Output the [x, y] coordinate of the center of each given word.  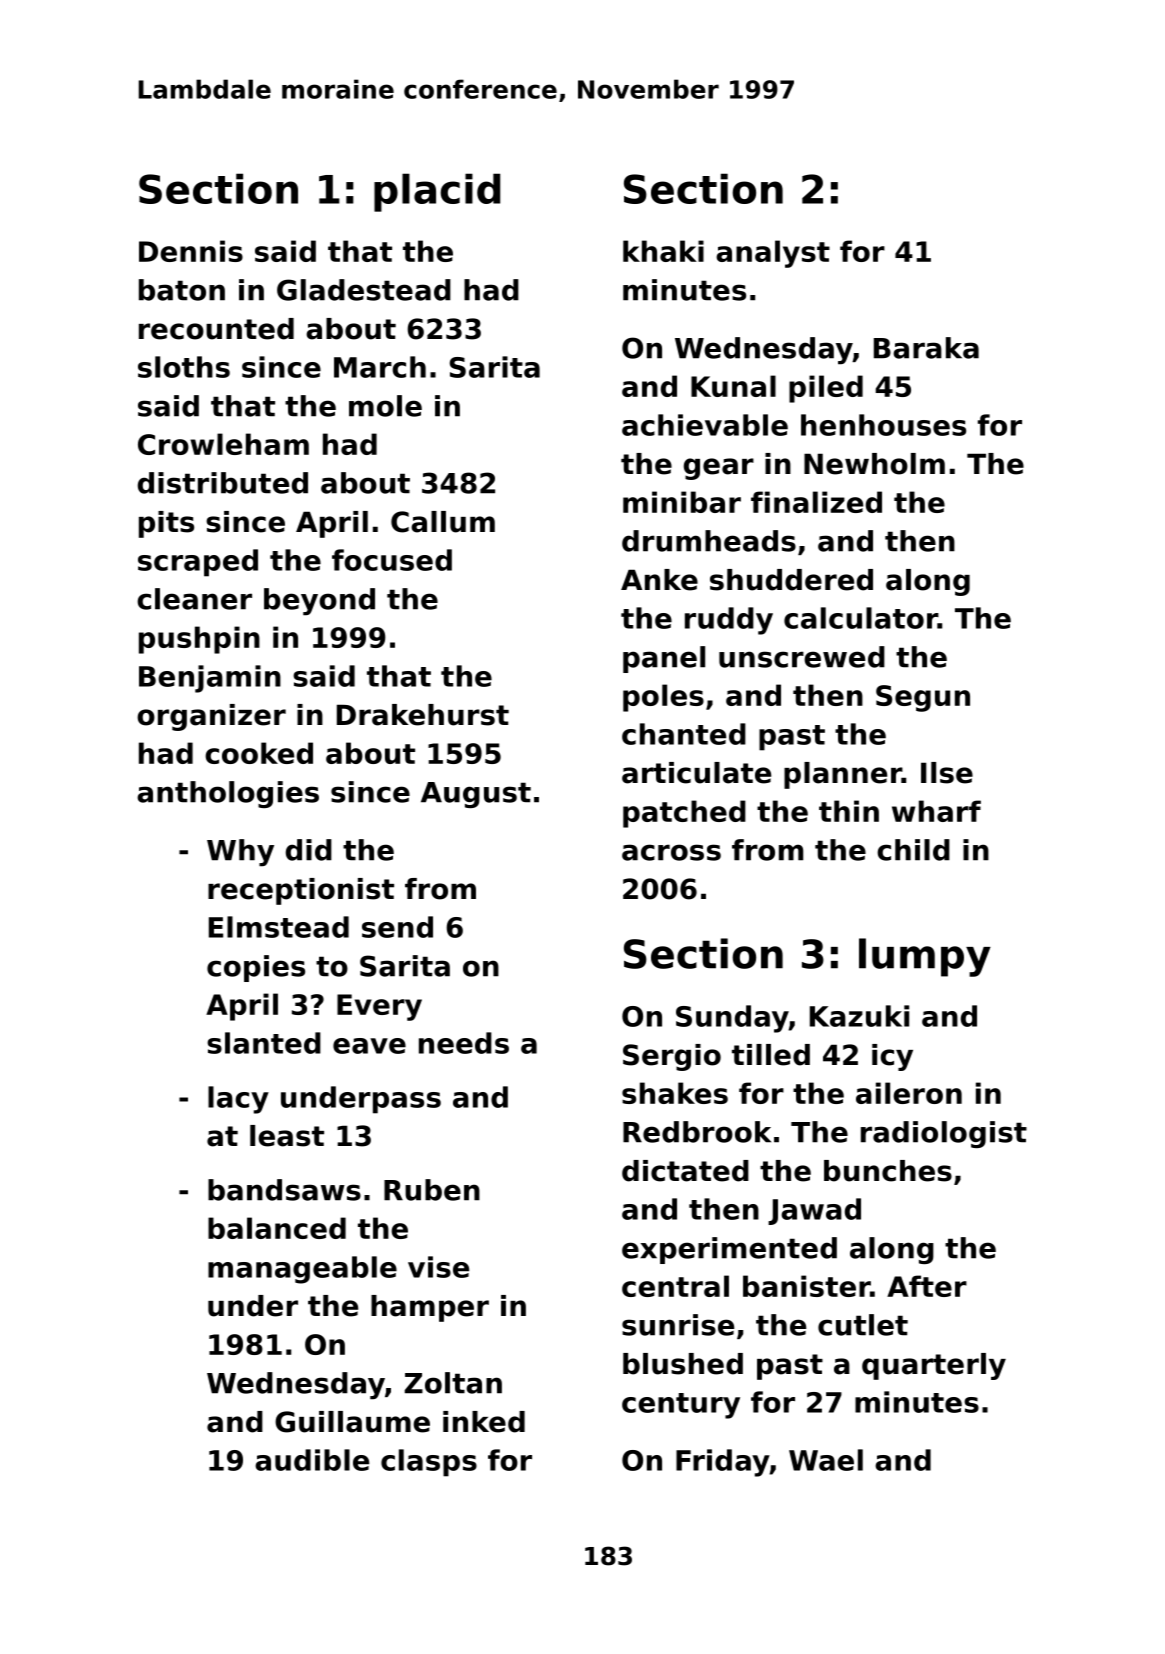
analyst [773, 254]
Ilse [947, 773]
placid [437, 192]
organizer [211, 717]
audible [312, 1460]
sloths [184, 367]
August [476, 795]
